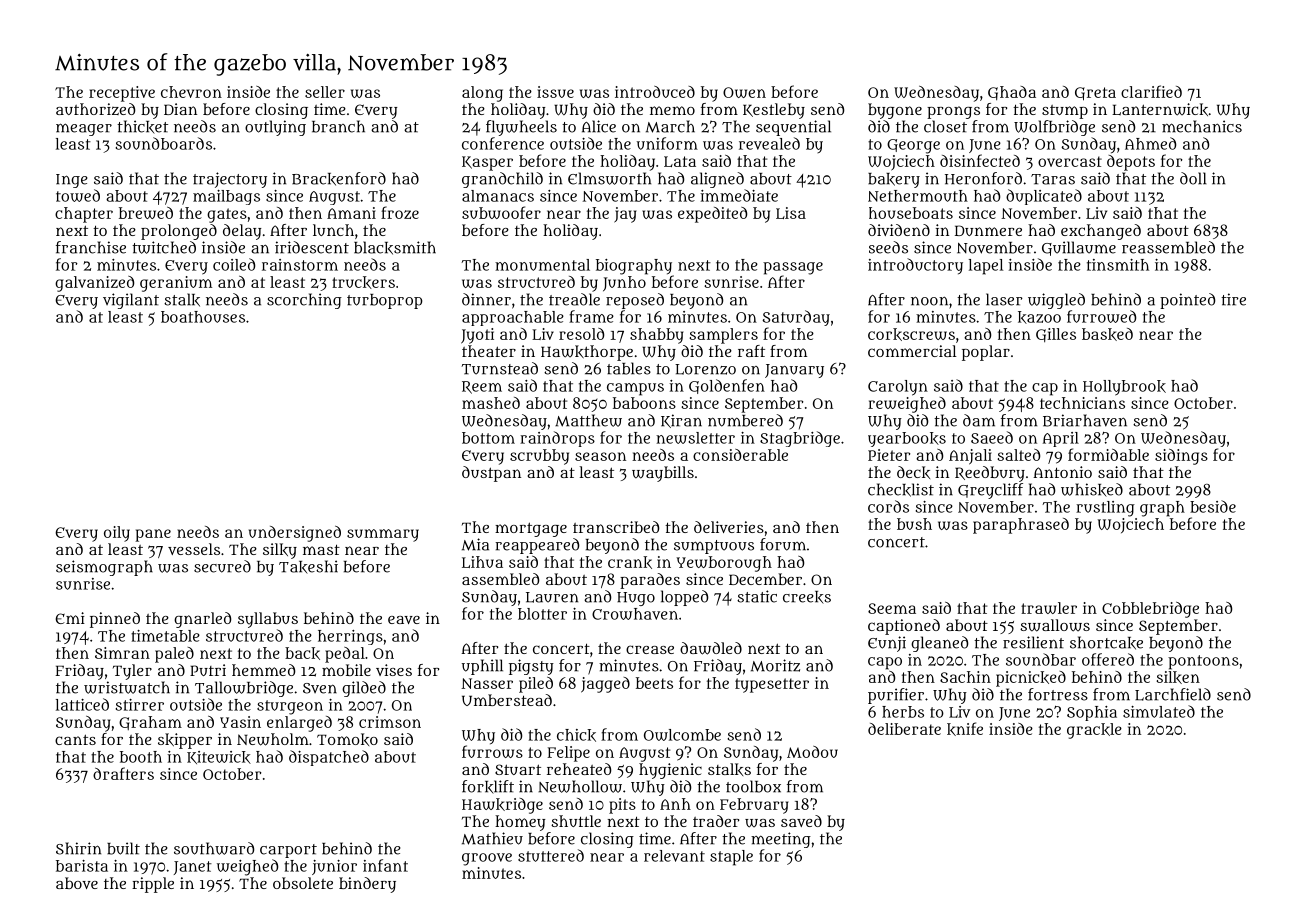 This page has width=1308, height=924. Describe the element at coordinates (1012, 93) in the page. I see `Ghada` at that location.
